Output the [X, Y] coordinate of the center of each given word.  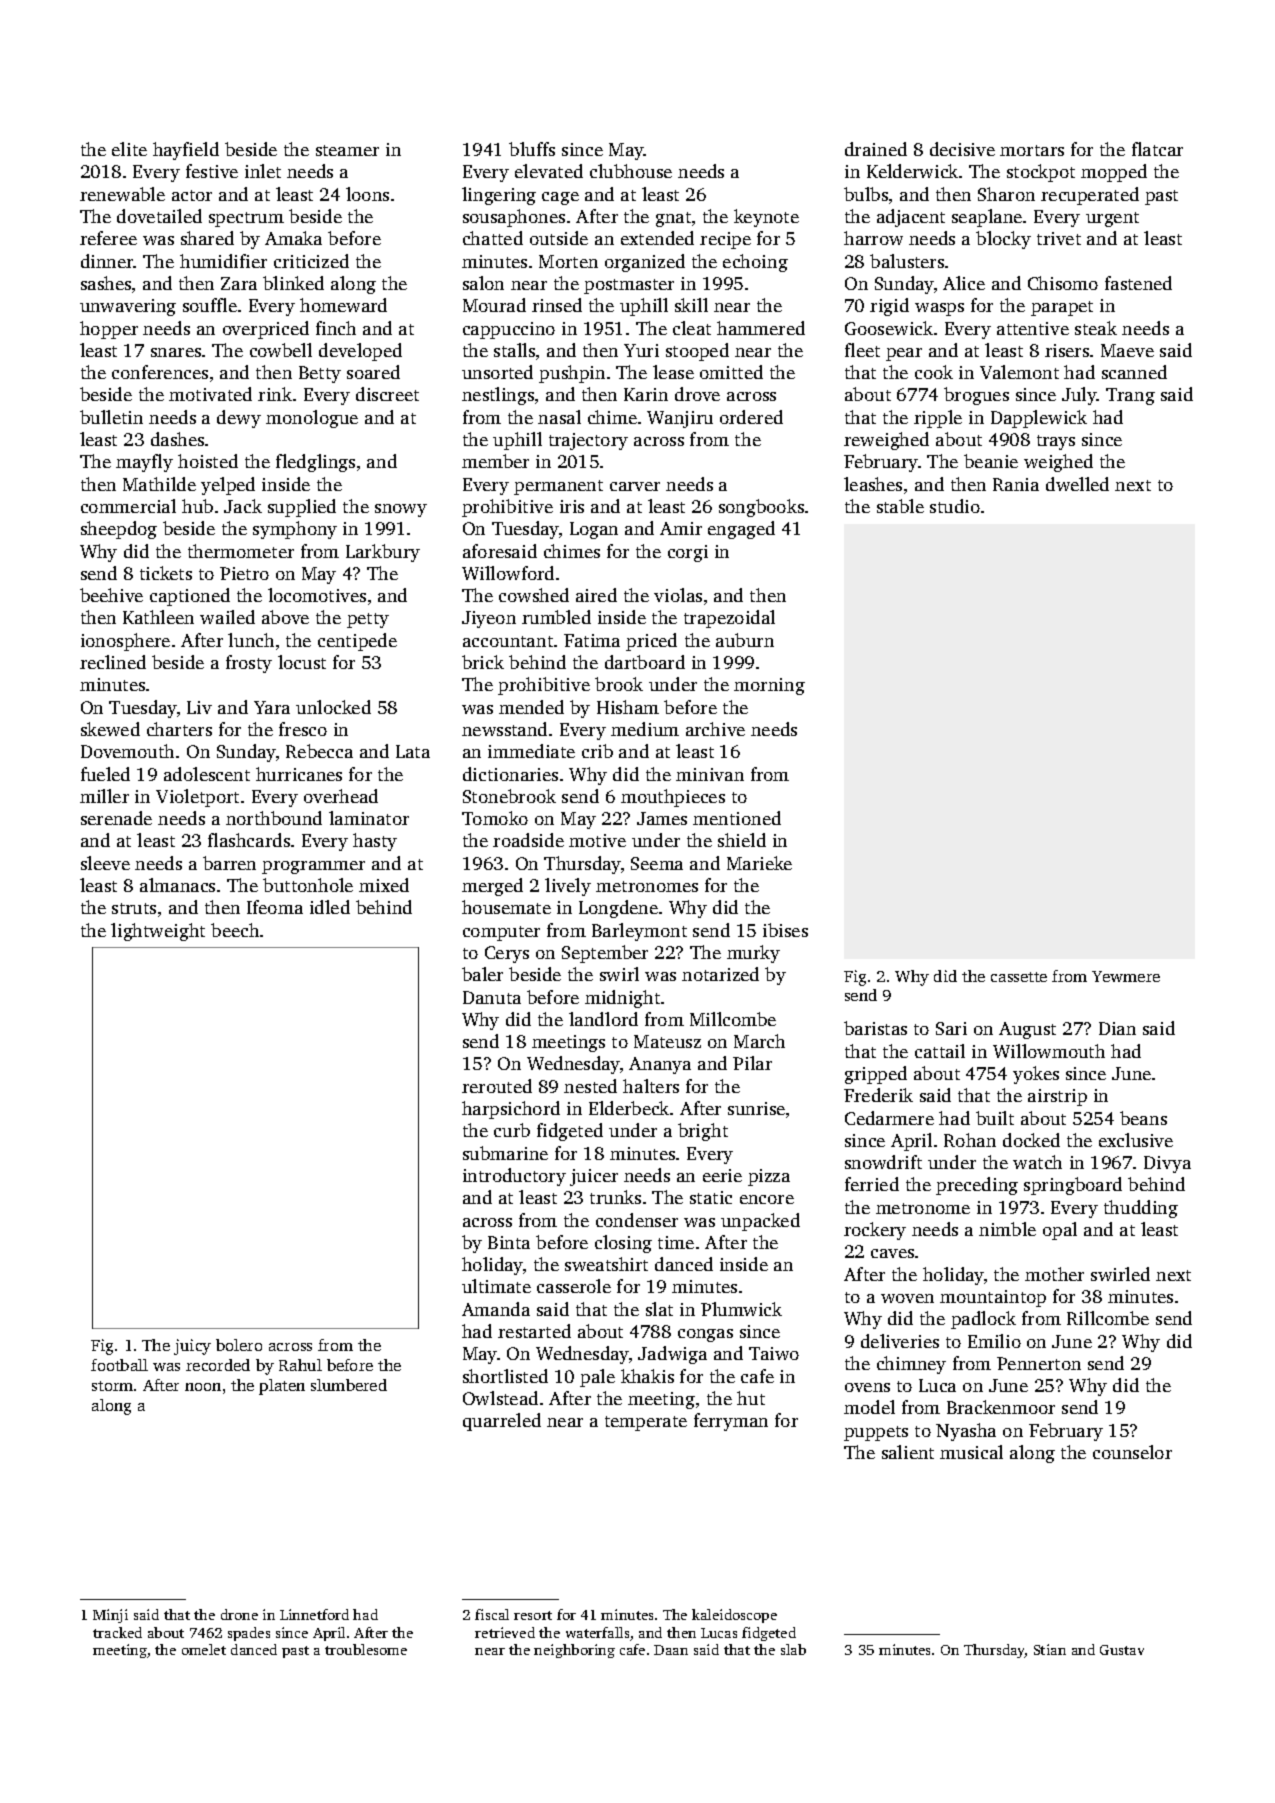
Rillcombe [1108, 1318]
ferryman [731, 1422]
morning [769, 686]
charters [179, 729]
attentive [1033, 328]
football [119, 1365]
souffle [210, 305]
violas [678, 595]
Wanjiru [680, 419]
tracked [117, 1632]
